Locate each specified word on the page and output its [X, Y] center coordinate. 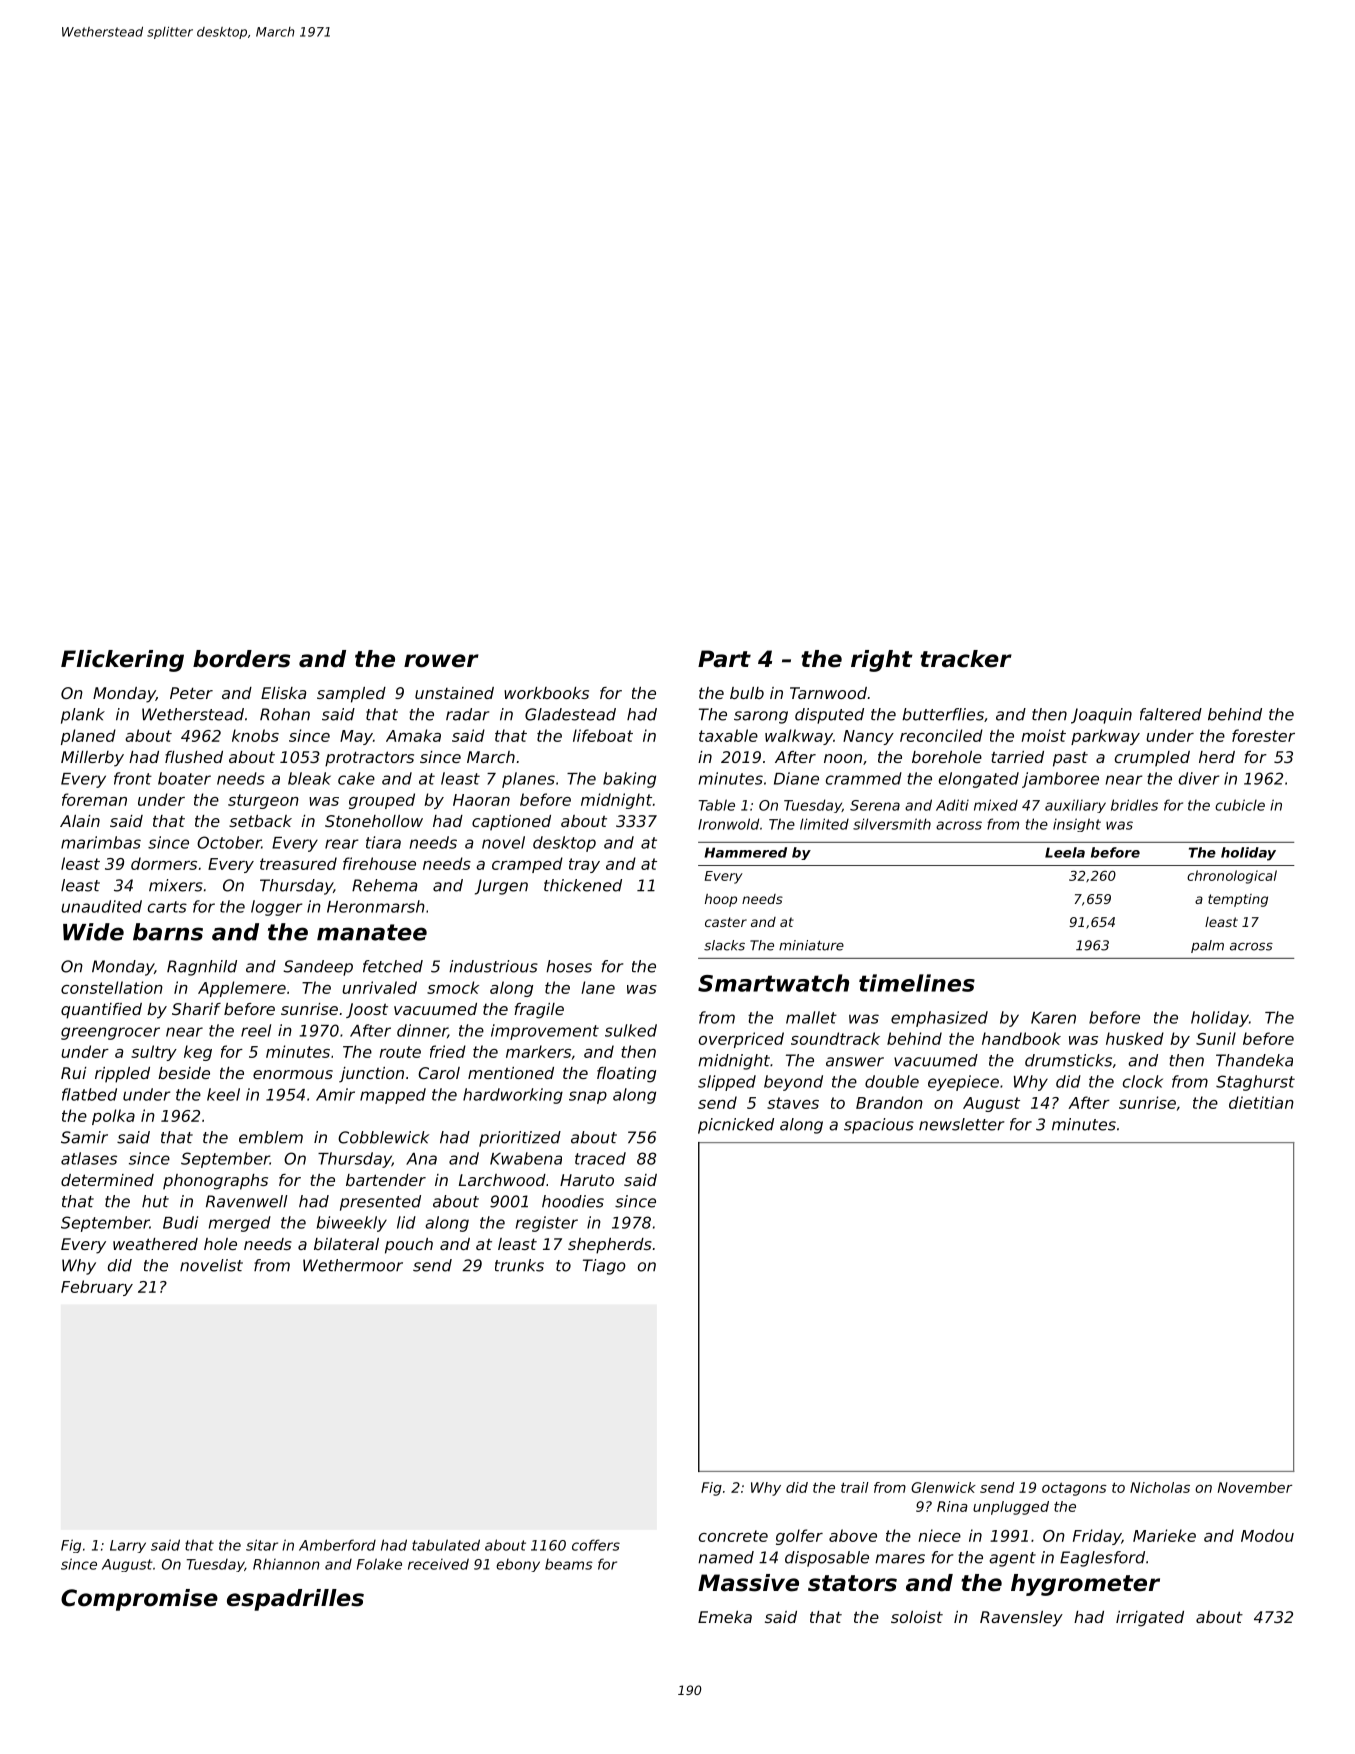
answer [855, 1062]
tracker [966, 659]
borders [241, 659]
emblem [271, 1137]
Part [724, 659]
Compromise [139, 1600]
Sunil [1216, 1038]
